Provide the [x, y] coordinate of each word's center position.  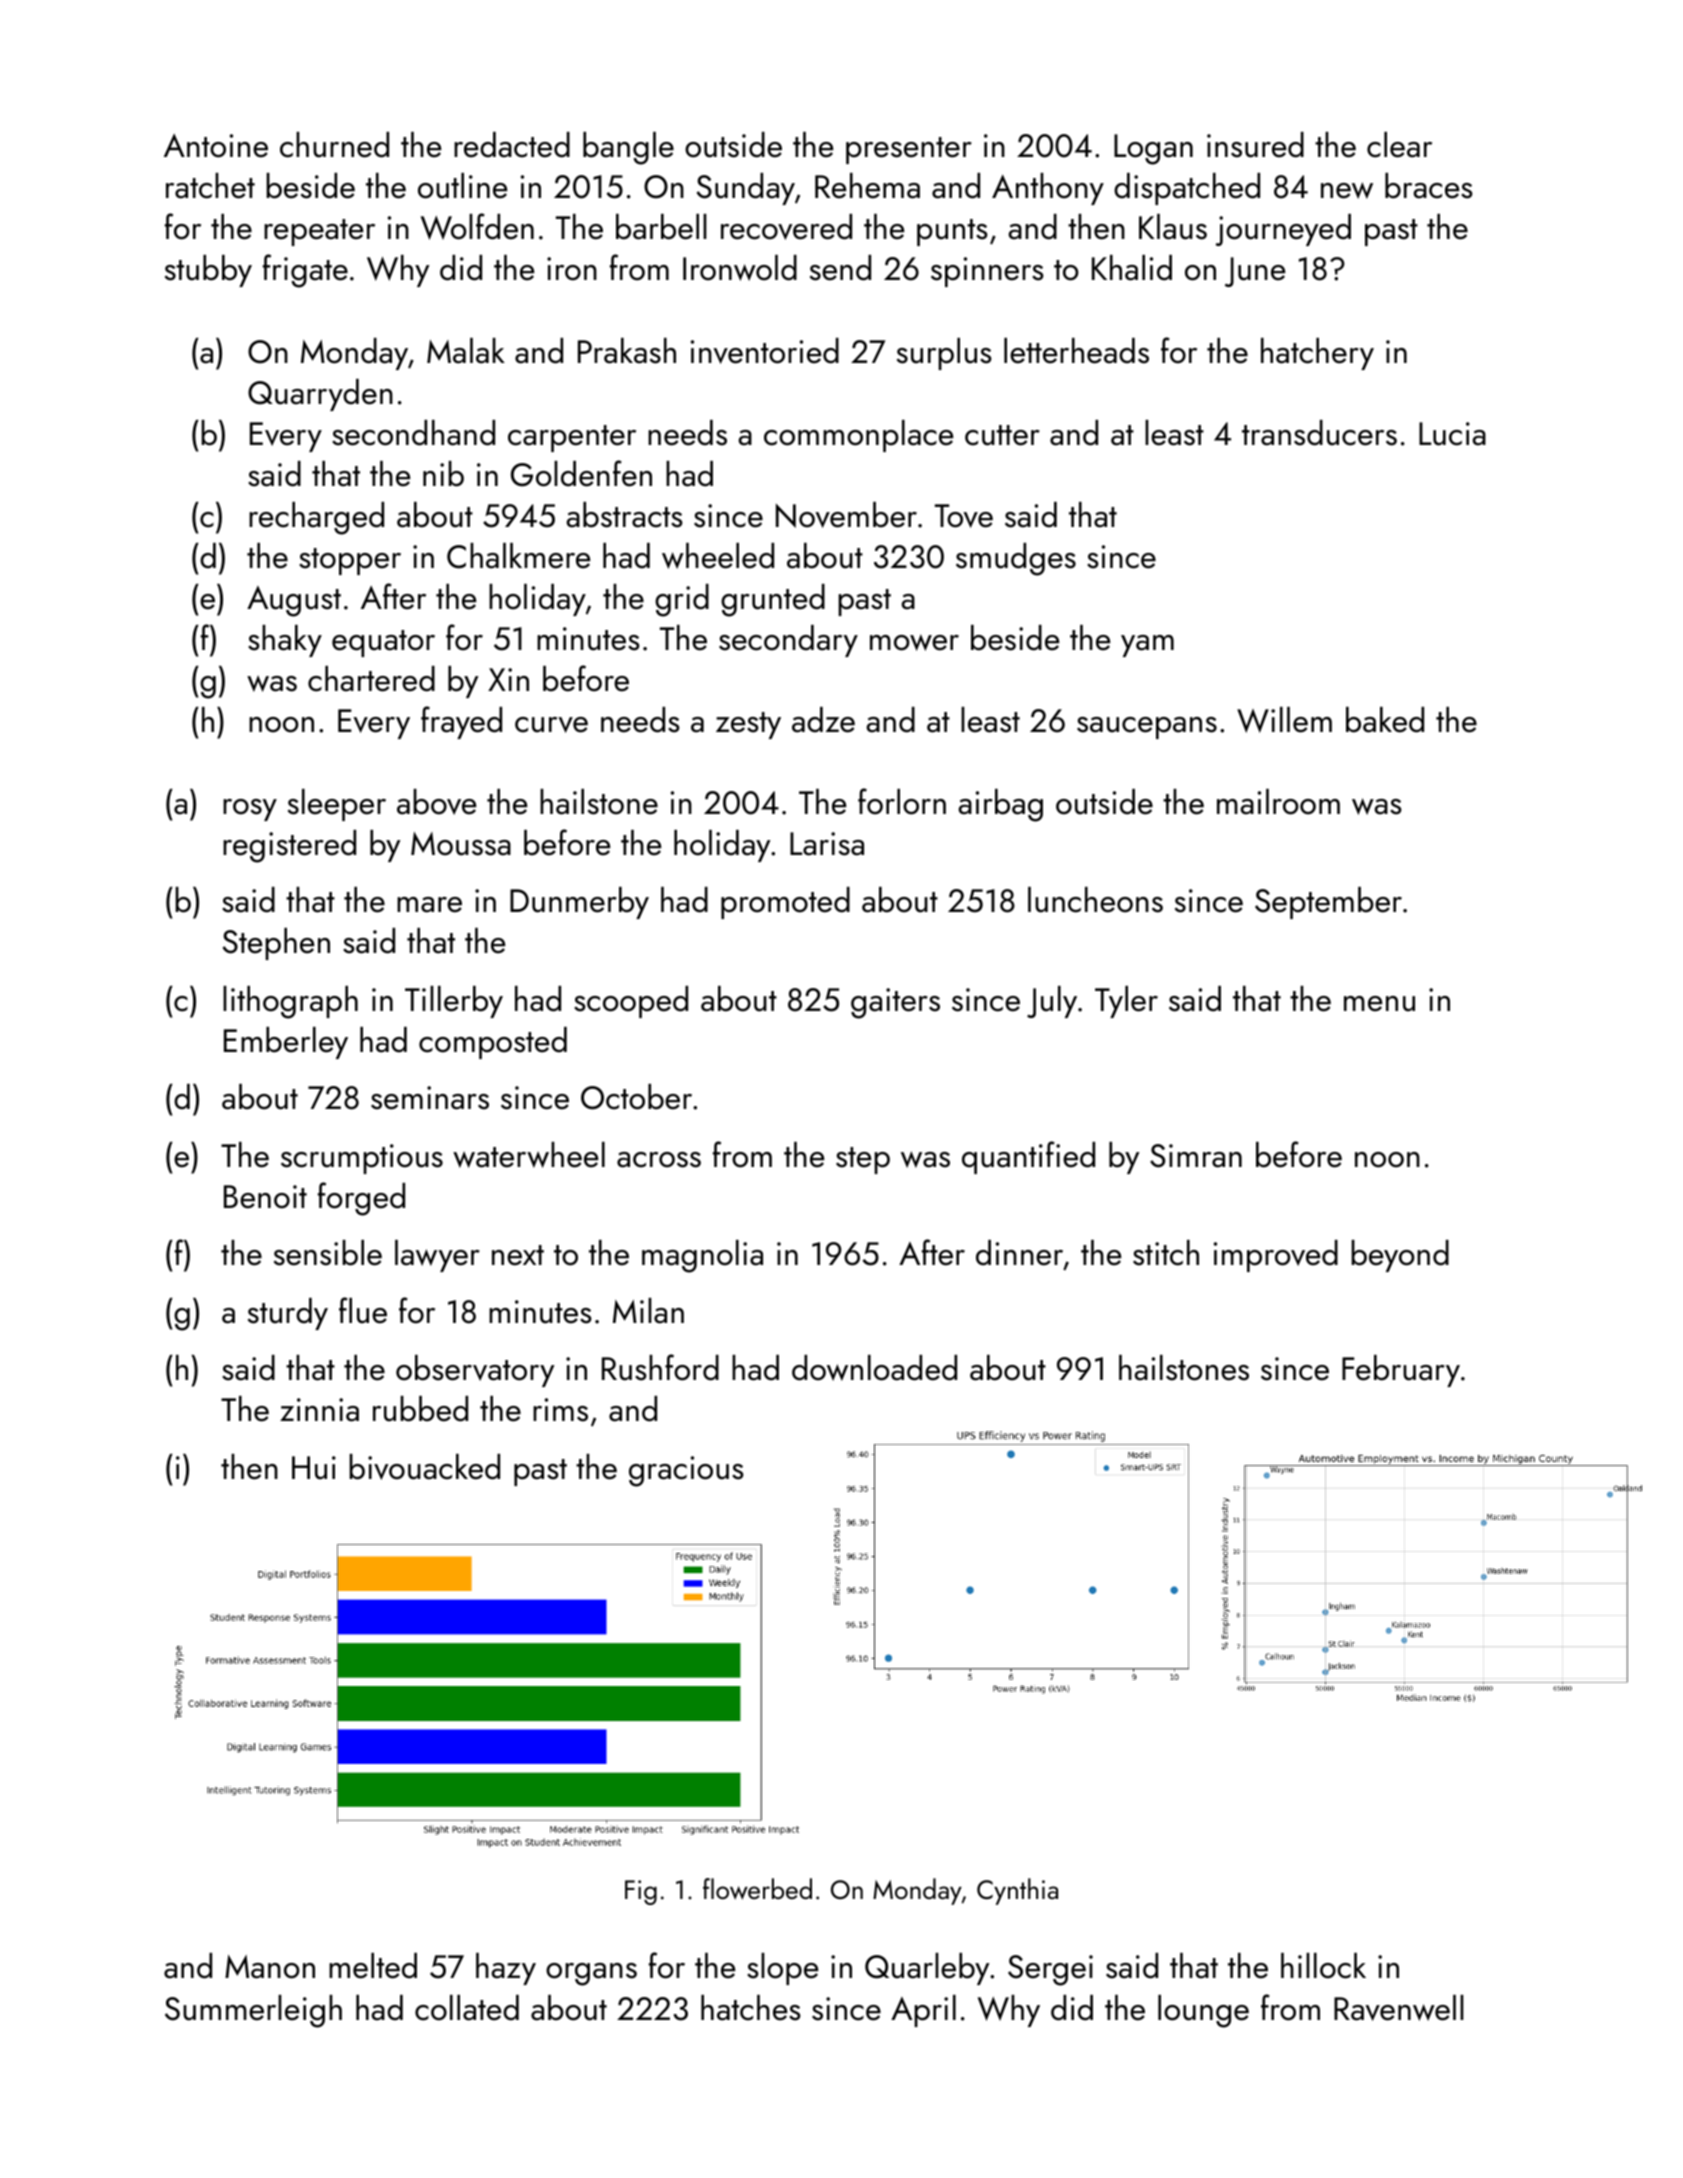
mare [429, 905]
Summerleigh [253, 2011]
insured [1255, 145]
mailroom [1278, 802]
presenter [909, 150]
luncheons [1095, 900]
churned [334, 145]
